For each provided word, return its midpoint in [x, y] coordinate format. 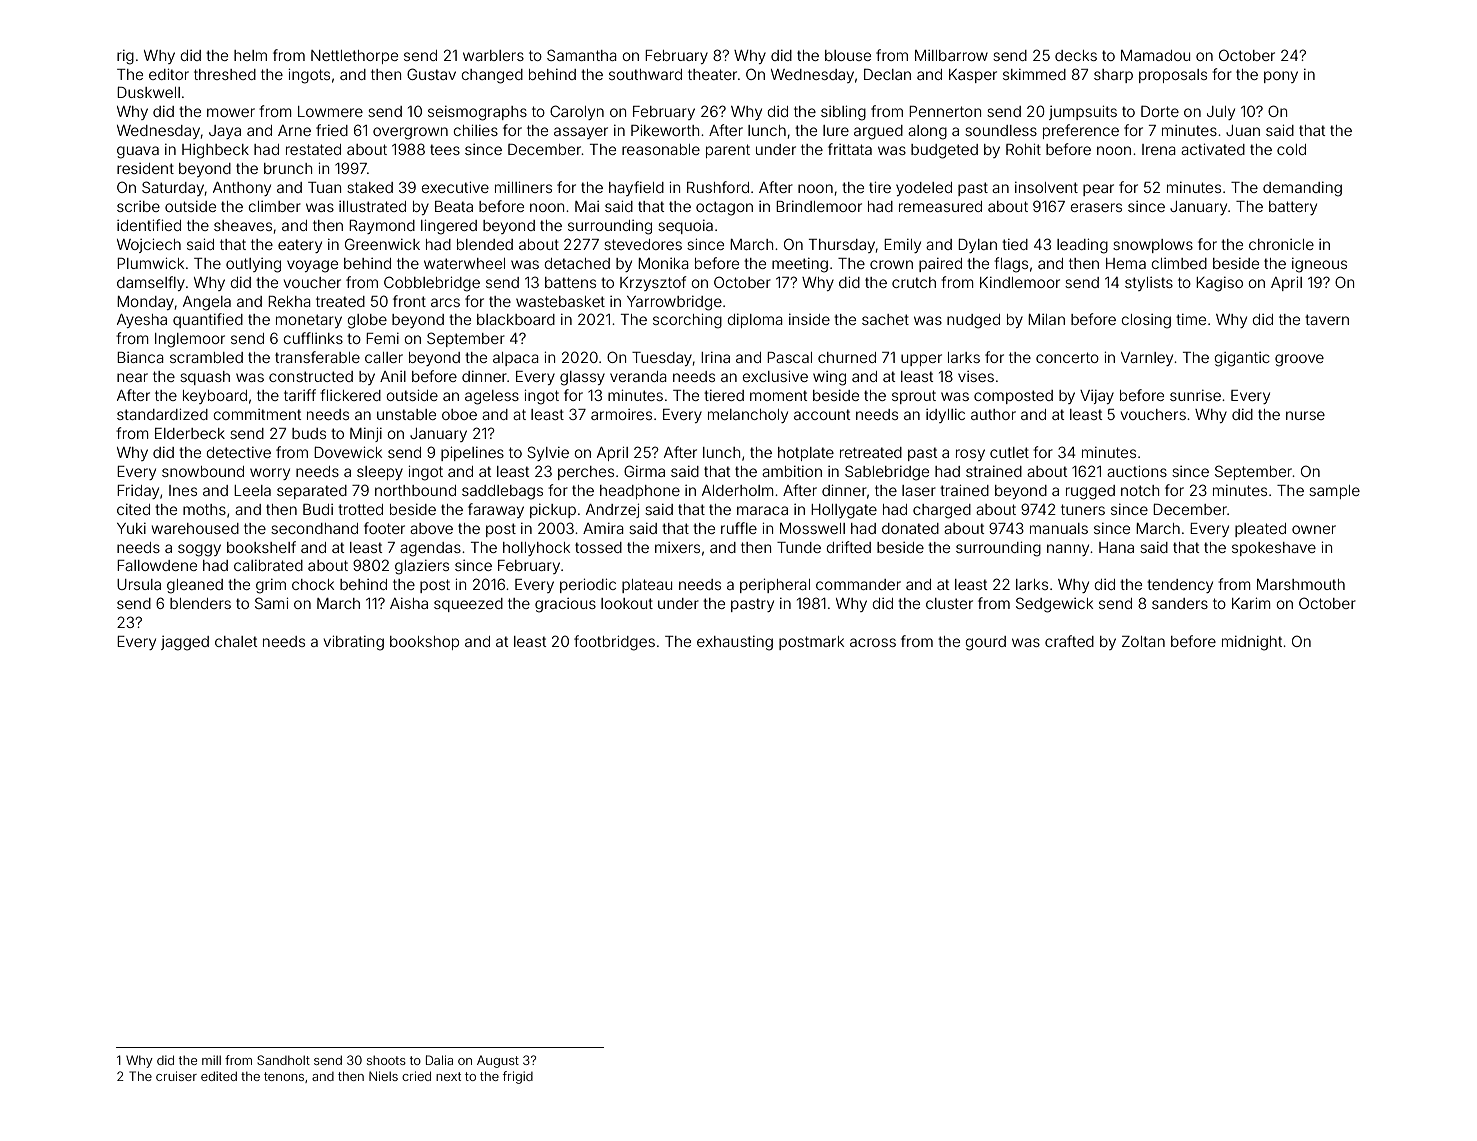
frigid [518, 1077]
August [498, 1061]
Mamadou [1155, 55]
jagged [185, 643]
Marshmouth [1301, 584]
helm [250, 55]
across [873, 642]
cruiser [176, 1076]
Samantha [582, 55]
